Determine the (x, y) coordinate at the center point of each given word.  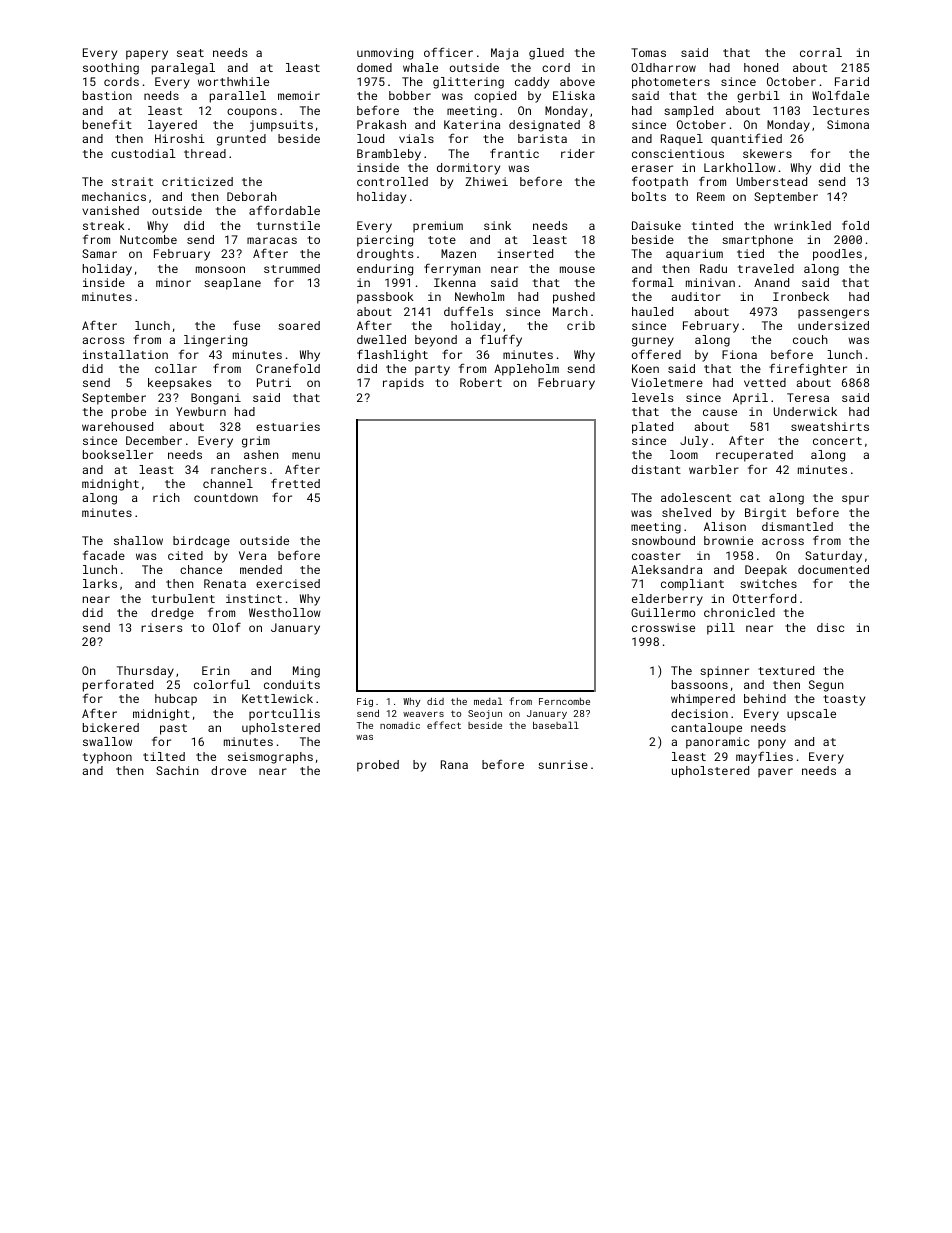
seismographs (270, 758)
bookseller (118, 454)
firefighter (808, 369)
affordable (284, 210)
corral (821, 52)
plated (652, 428)
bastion (107, 95)
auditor (696, 296)
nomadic (400, 725)
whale (420, 67)
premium (438, 227)
